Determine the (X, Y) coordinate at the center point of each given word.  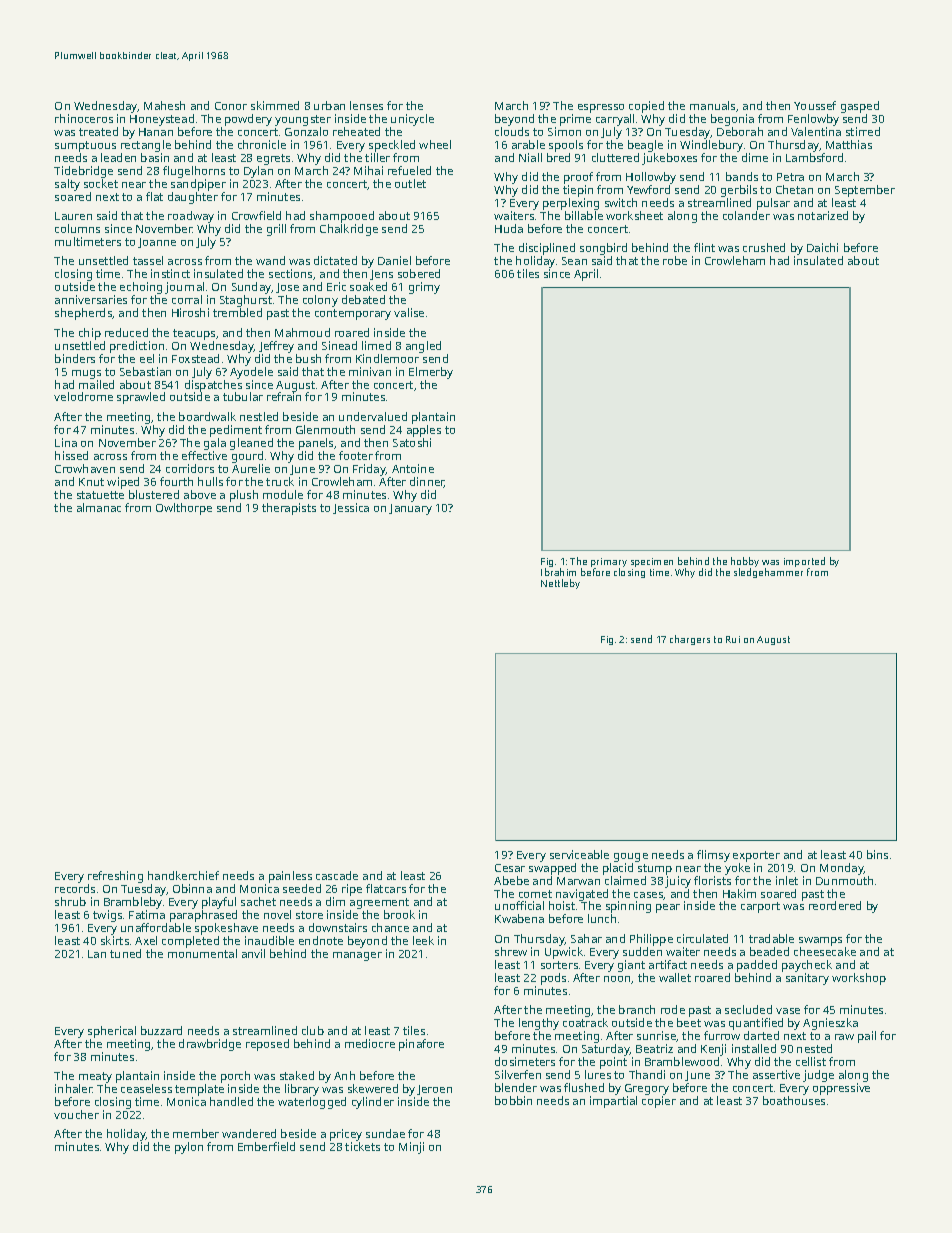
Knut (91, 482)
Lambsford (814, 157)
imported (804, 563)
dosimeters (525, 1061)
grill (276, 230)
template (199, 1090)
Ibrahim (558, 572)
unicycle (412, 120)
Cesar (510, 868)
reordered (835, 905)
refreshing (115, 877)
